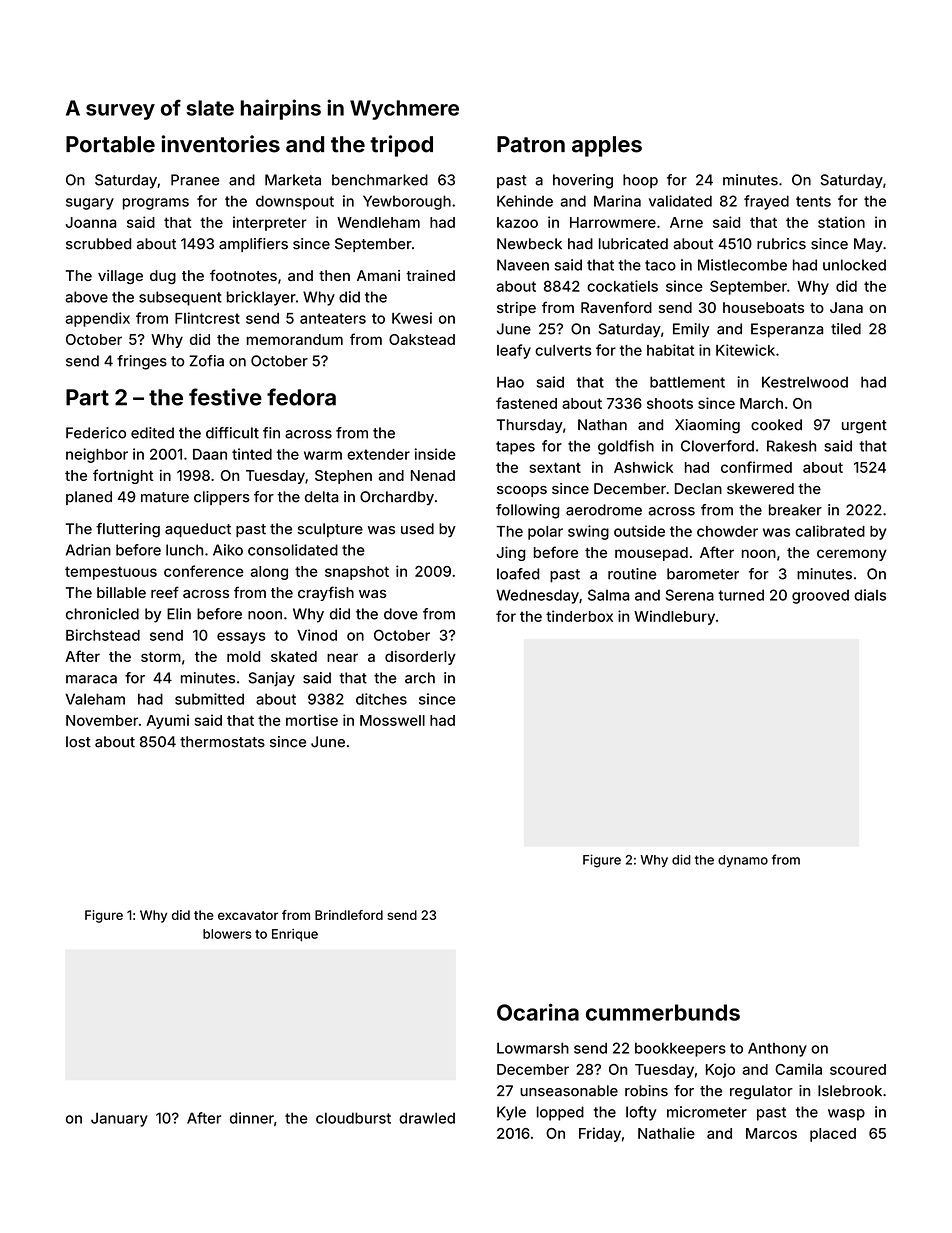 Image resolution: width=952 pixels, height=1233 pixels. Describe the element at coordinates (830, 531) in the screenshot. I see `calibrated` at that location.
